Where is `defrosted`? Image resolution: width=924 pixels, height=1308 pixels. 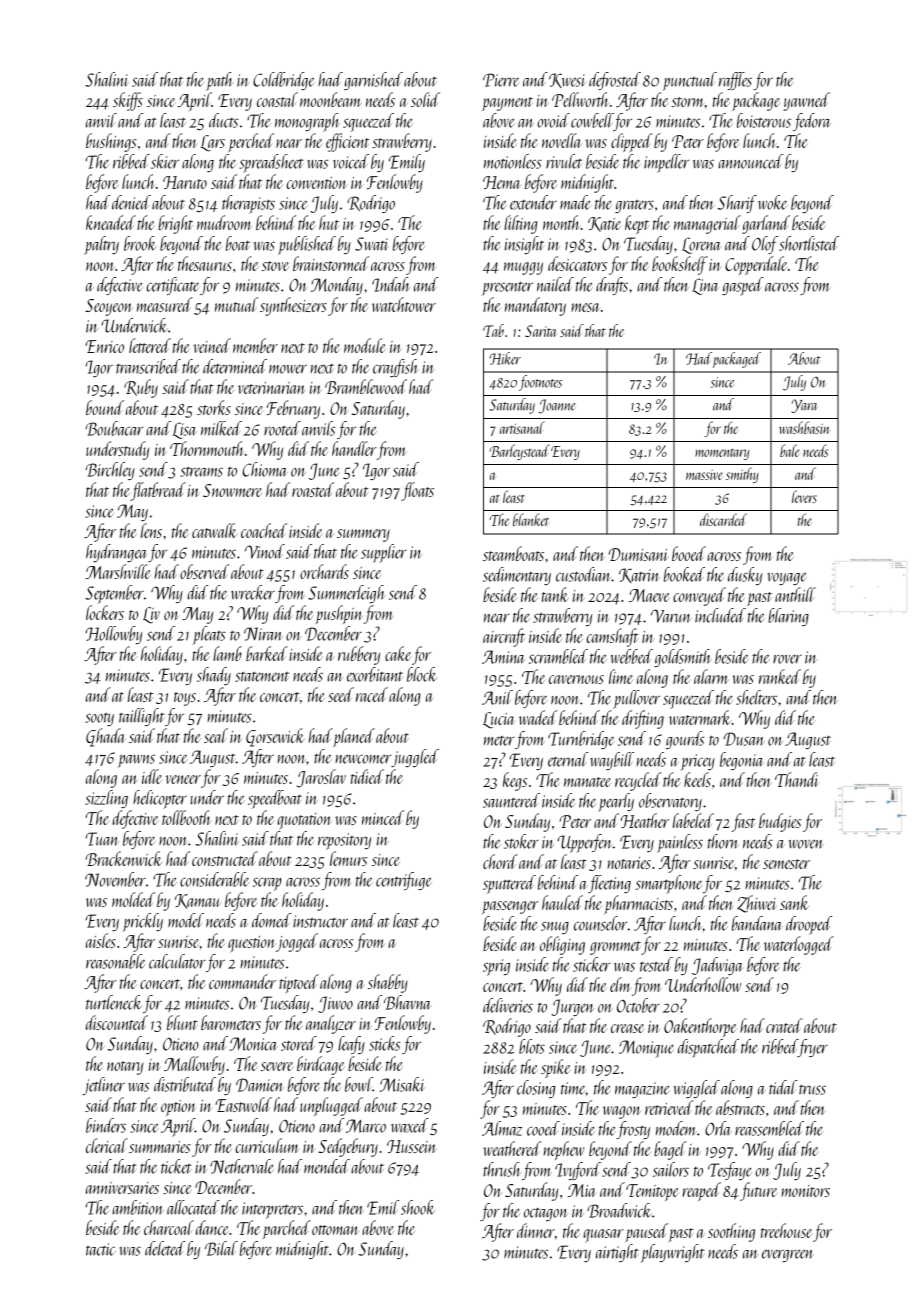 defrosted is located at coordinates (615, 81).
